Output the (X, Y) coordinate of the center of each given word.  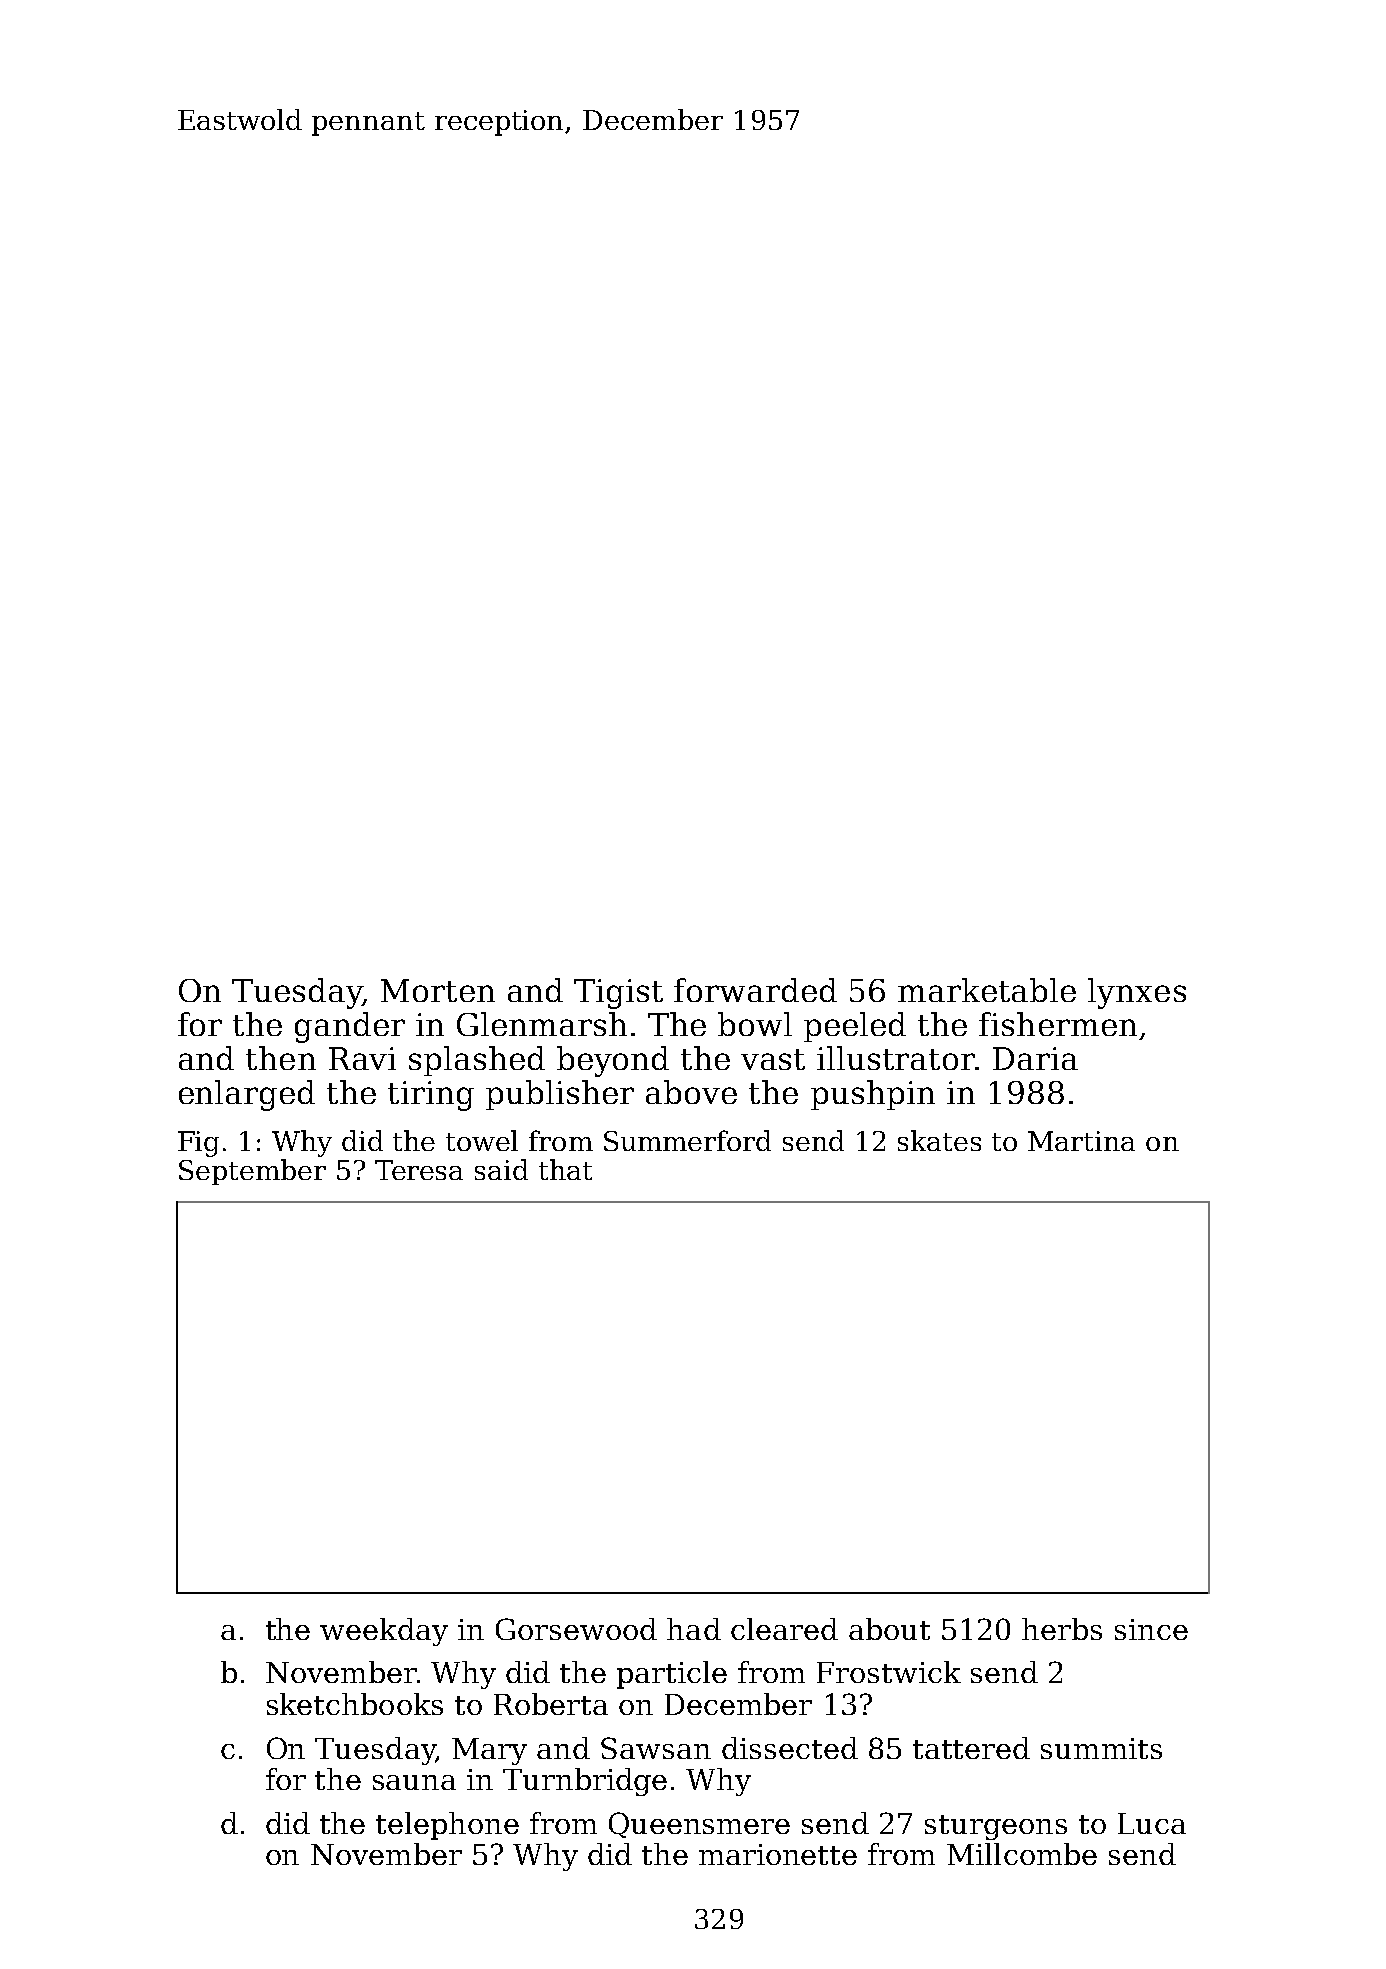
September (252, 1172)
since (1151, 1629)
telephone (447, 1826)
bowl (755, 1024)
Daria (1035, 1058)
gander (350, 1027)
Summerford (687, 1140)
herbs (1062, 1629)
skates (939, 1140)
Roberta (551, 1704)
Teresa (419, 1170)
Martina (1081, 1141)
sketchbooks (355, 1704)
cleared (784, 1629)
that (565, 1169)
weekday (384, 1632)
